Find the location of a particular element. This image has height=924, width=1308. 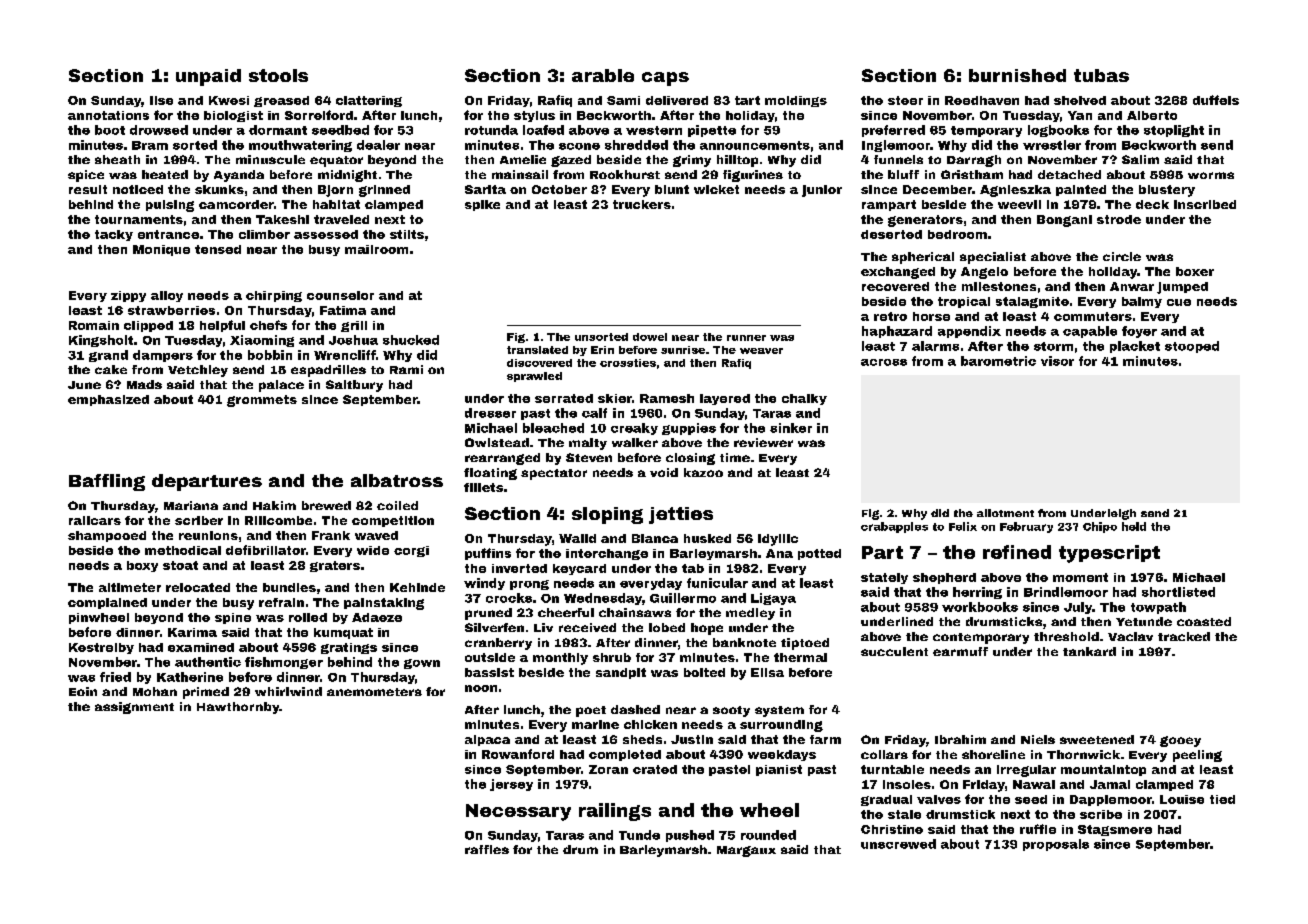

habitat is located at coordinates (336, 204).
